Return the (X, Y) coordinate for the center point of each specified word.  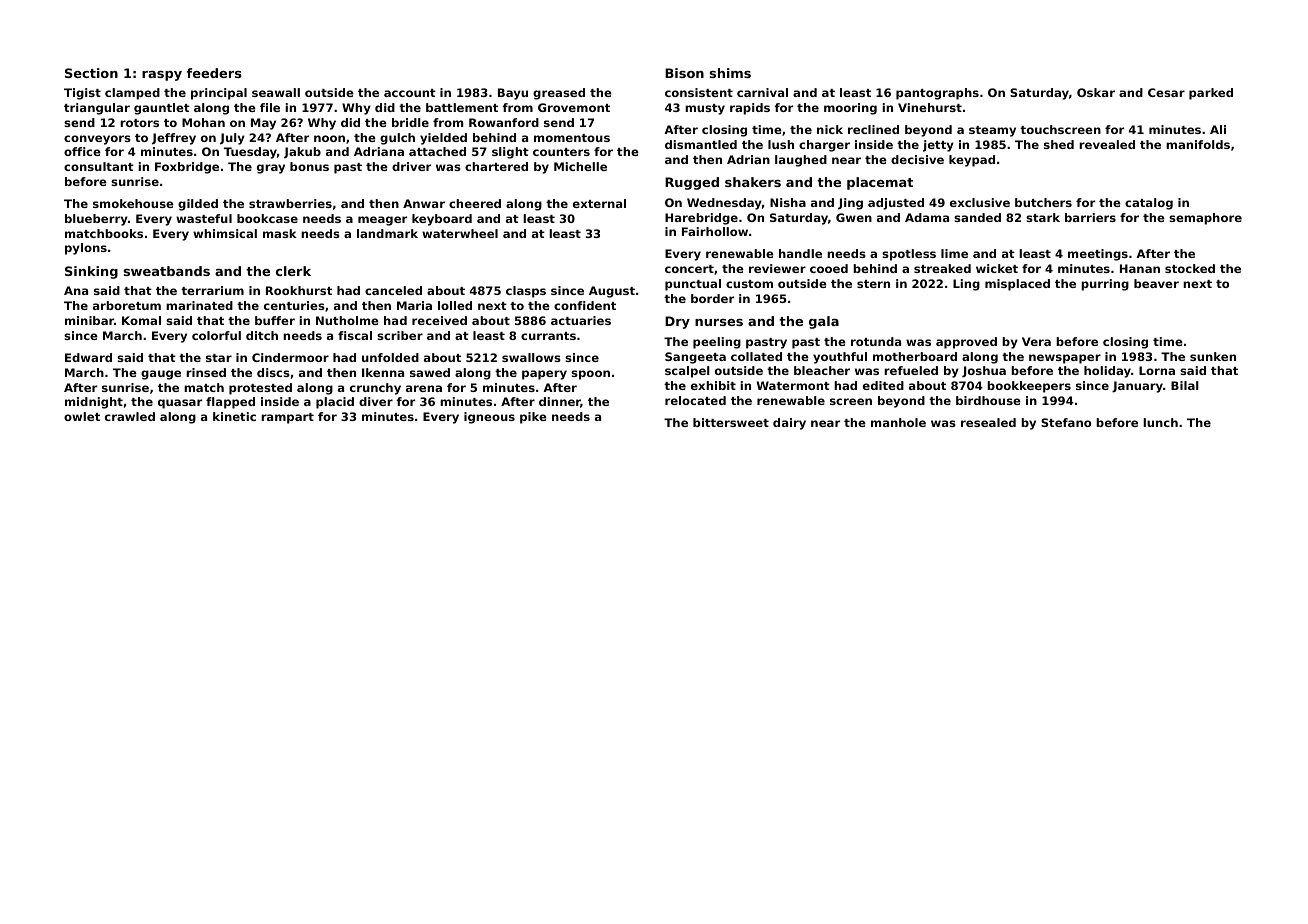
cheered (475, 203)
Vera (1036, 341)
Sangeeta (695, 358)
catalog (1149, 204)
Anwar (424, 203)
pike (533, 418)
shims (730, 73)
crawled (130, 416)
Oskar (1096, 92)
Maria (414, 305)
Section (91, 73)
